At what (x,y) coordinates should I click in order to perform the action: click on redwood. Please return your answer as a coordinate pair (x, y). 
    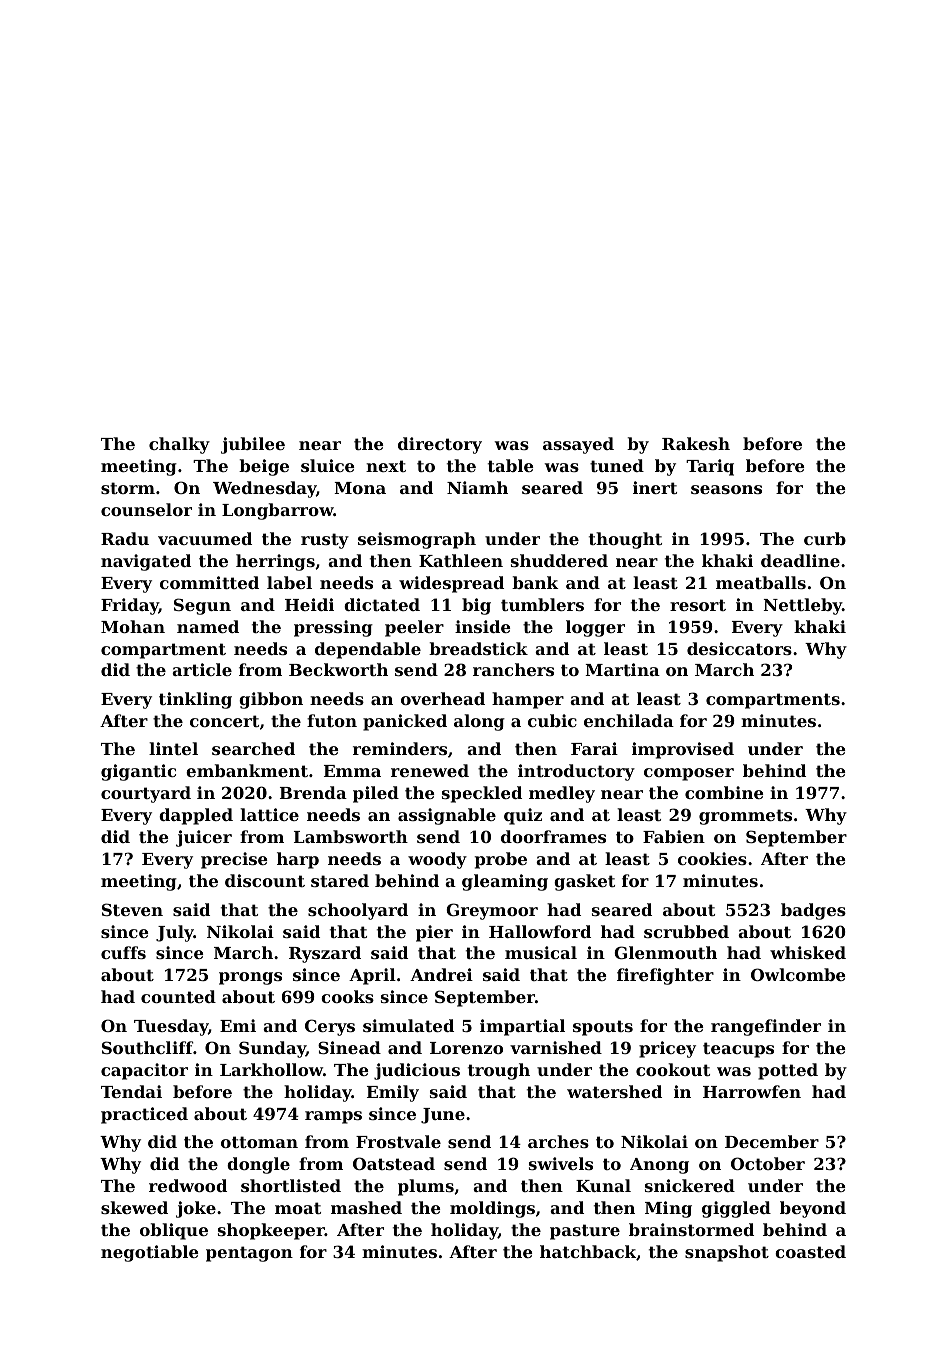
    Looking at the image, I should click on (188, 1185).
